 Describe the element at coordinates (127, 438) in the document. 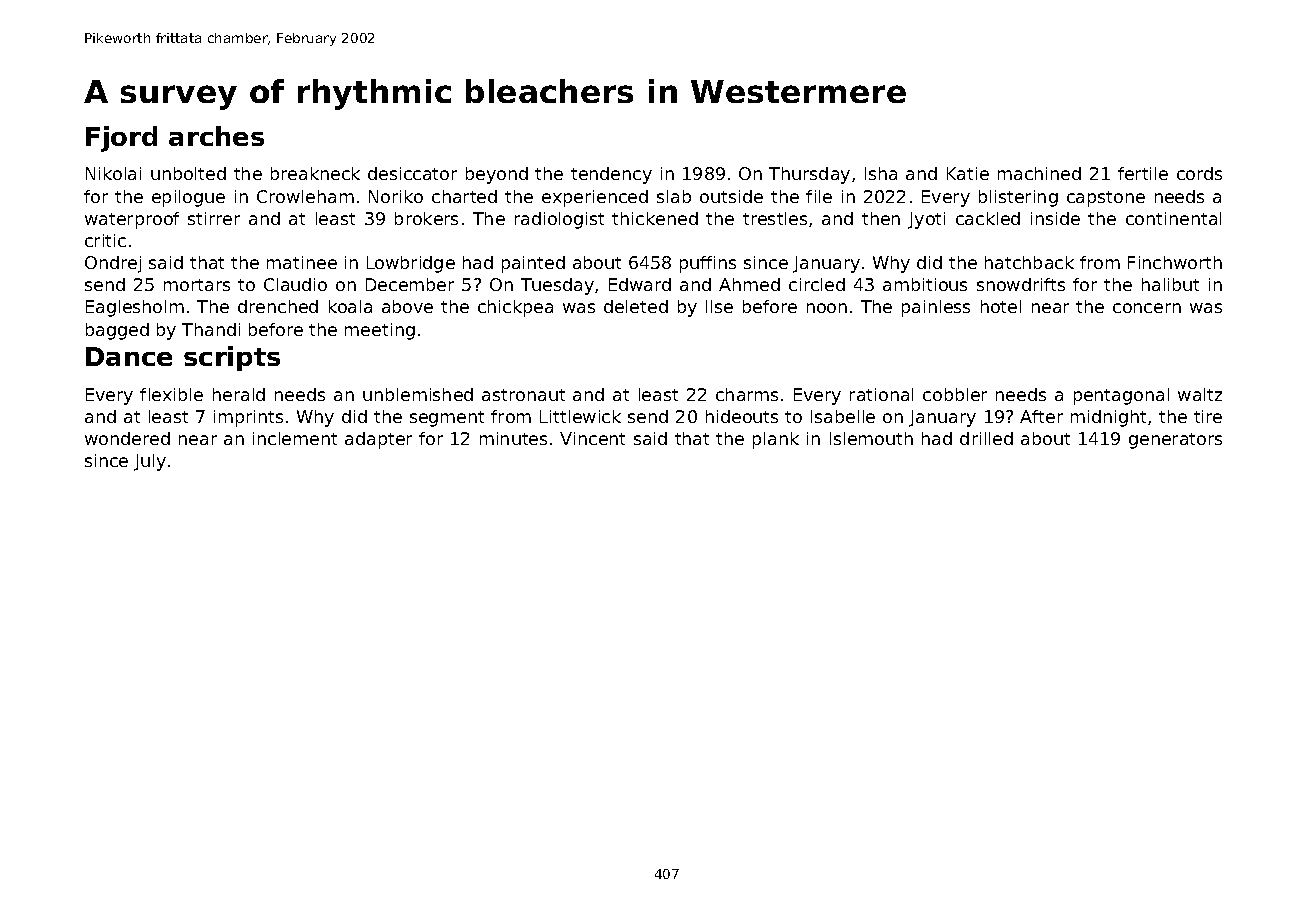

I see `wondered` at that location.
